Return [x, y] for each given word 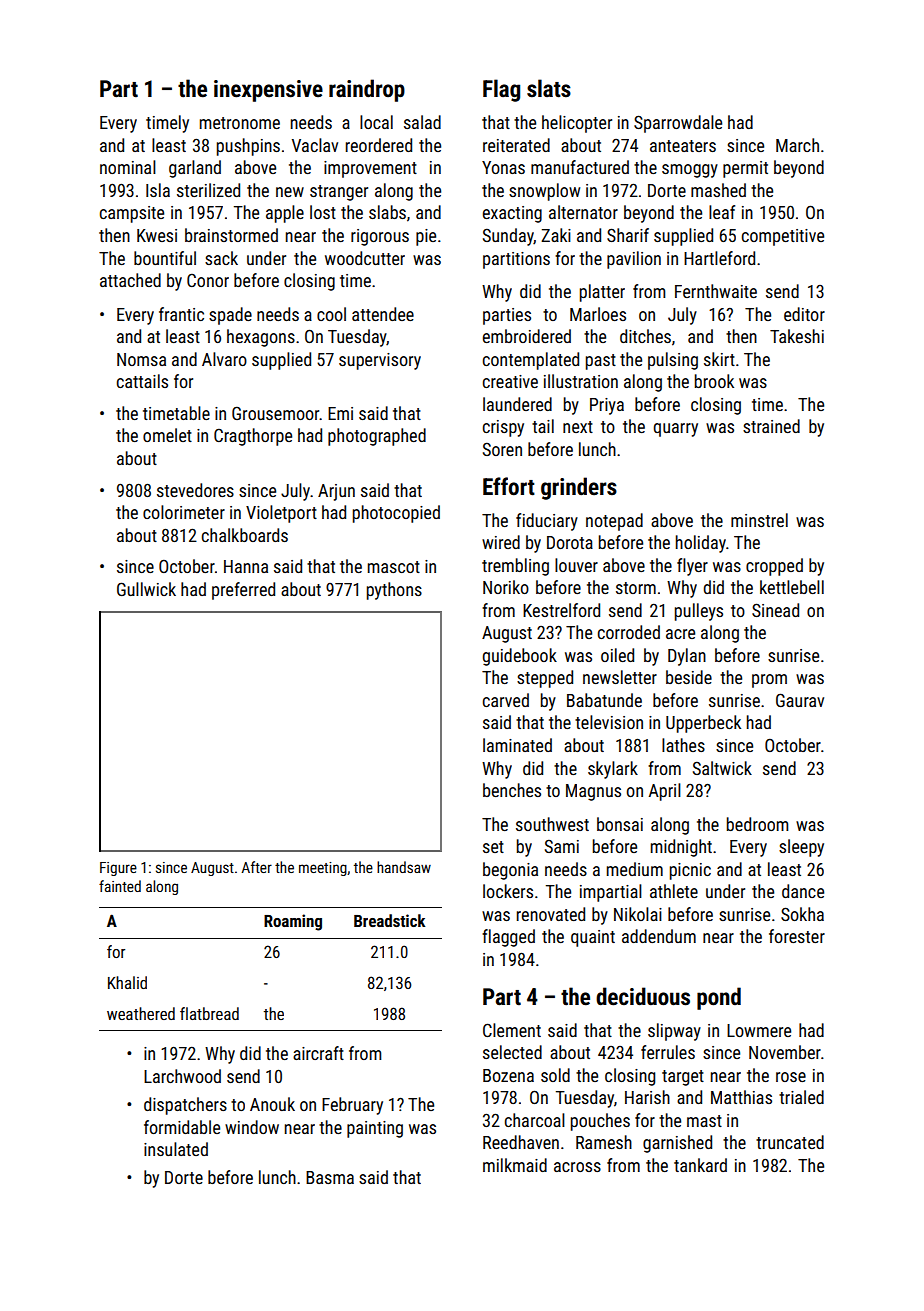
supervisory [380, 361]
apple [285, 214]
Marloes [598, 314]
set [493, 847]
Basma [330, 1177]
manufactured [580, 167]
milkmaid [515, 1165]
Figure [118, 869]
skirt [719, 359]
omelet [167, 435]
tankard [700, 1165]
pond [719, 998]
